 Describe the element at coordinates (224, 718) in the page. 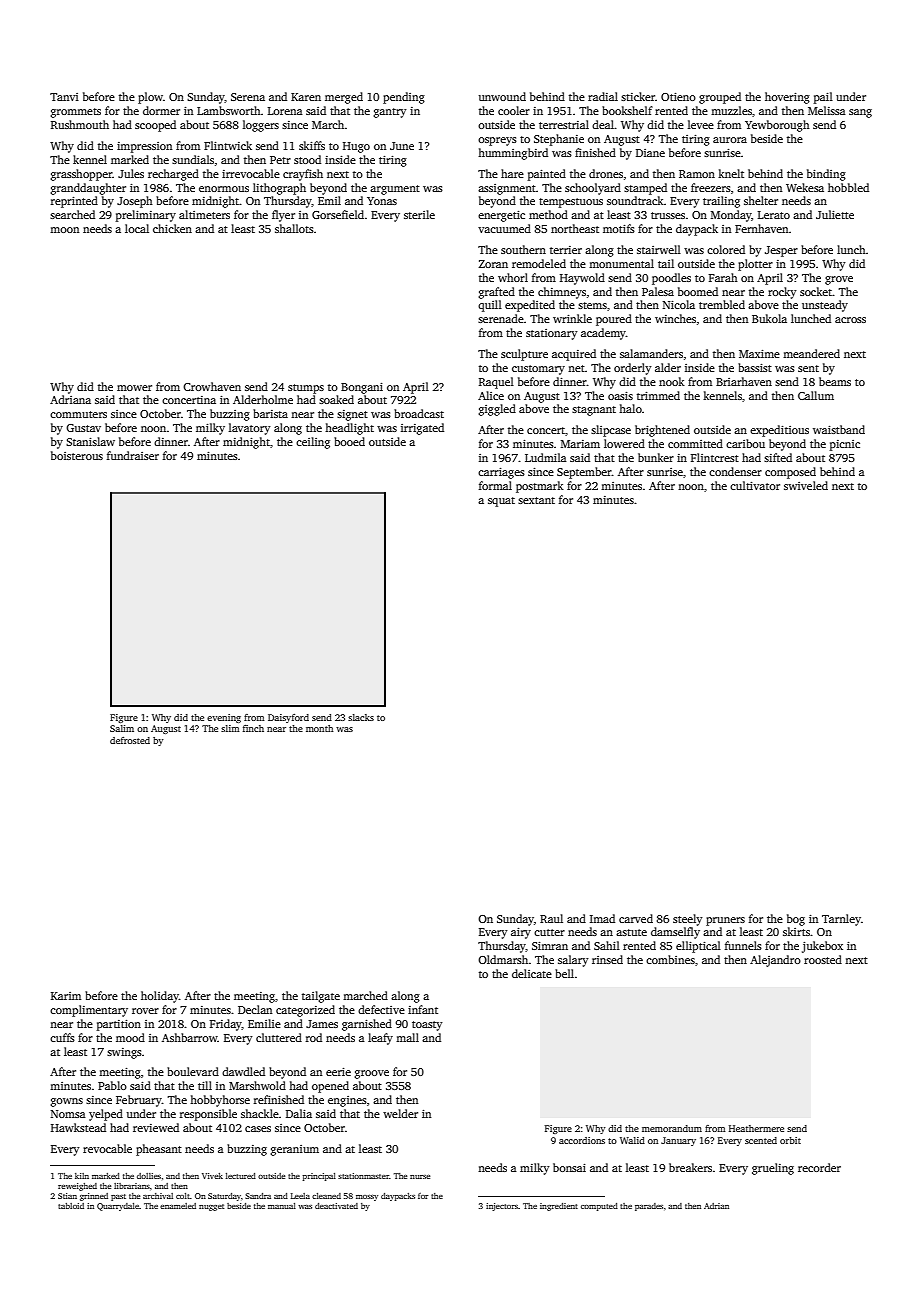

I see `evening` at that location.
